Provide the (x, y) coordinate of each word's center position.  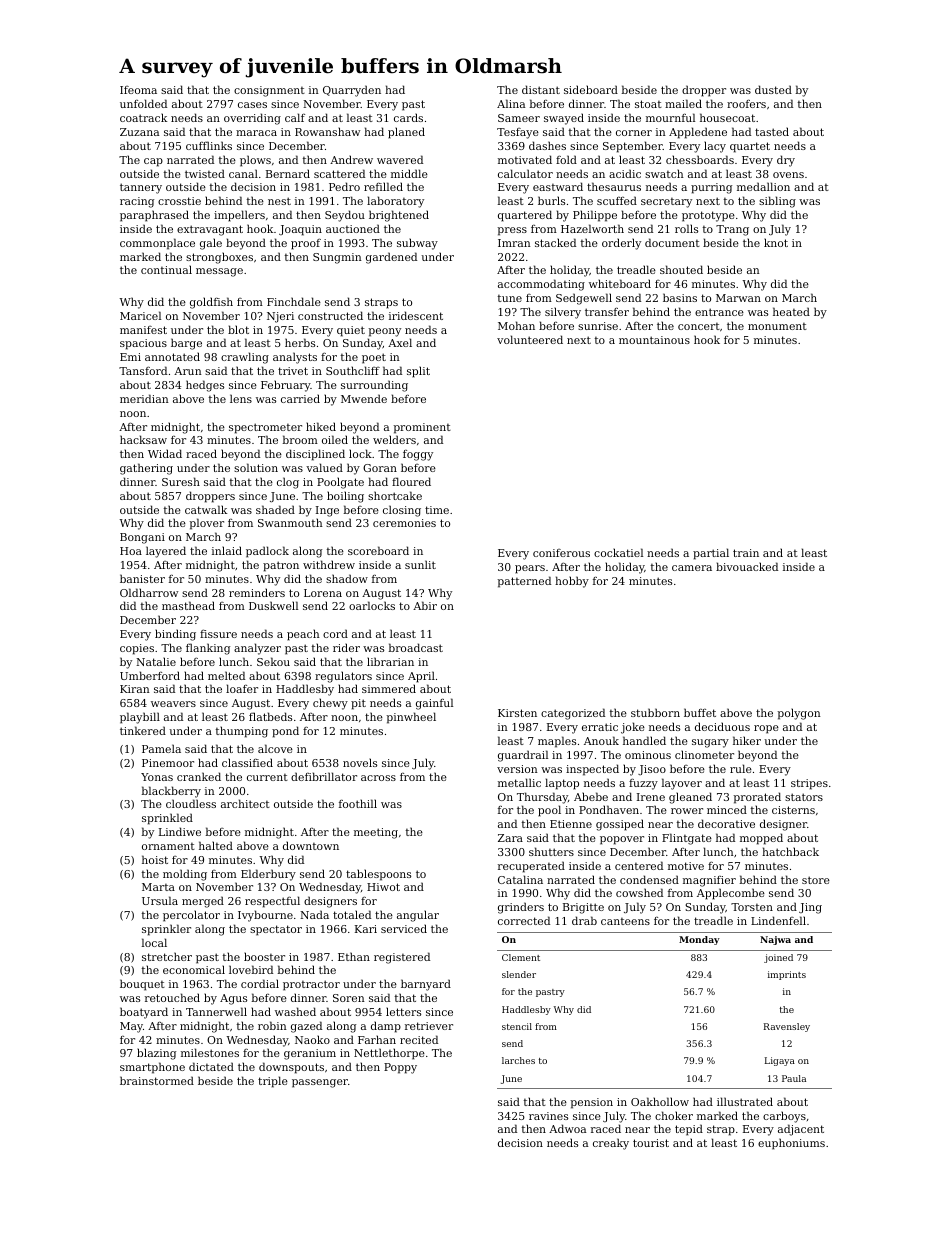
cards (408, 117)
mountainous (654, 340)
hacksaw (143, 439)
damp (386, 1027)
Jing (810, 908)
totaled (352, 914)
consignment (269, 91)
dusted (773, 89)
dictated (211, 1066)
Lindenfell (778, 920)
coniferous (561, 553)
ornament (168, 846)
